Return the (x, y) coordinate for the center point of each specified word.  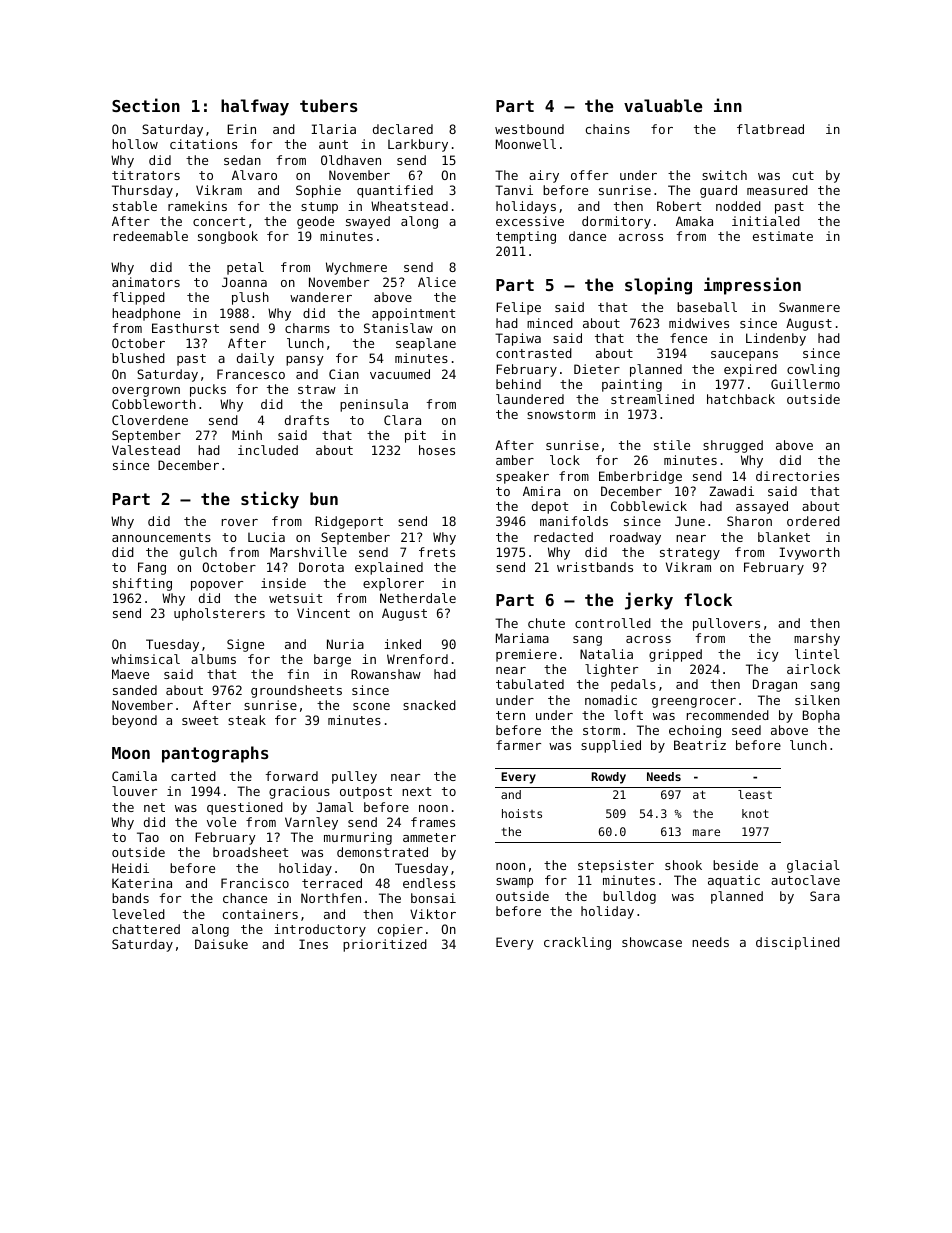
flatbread (770, 129)
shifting (142, 584)
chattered (146, 929)
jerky (649, 601)
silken (817, 700)
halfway (255, 107)
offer (589, 175)
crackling (577, 943)
